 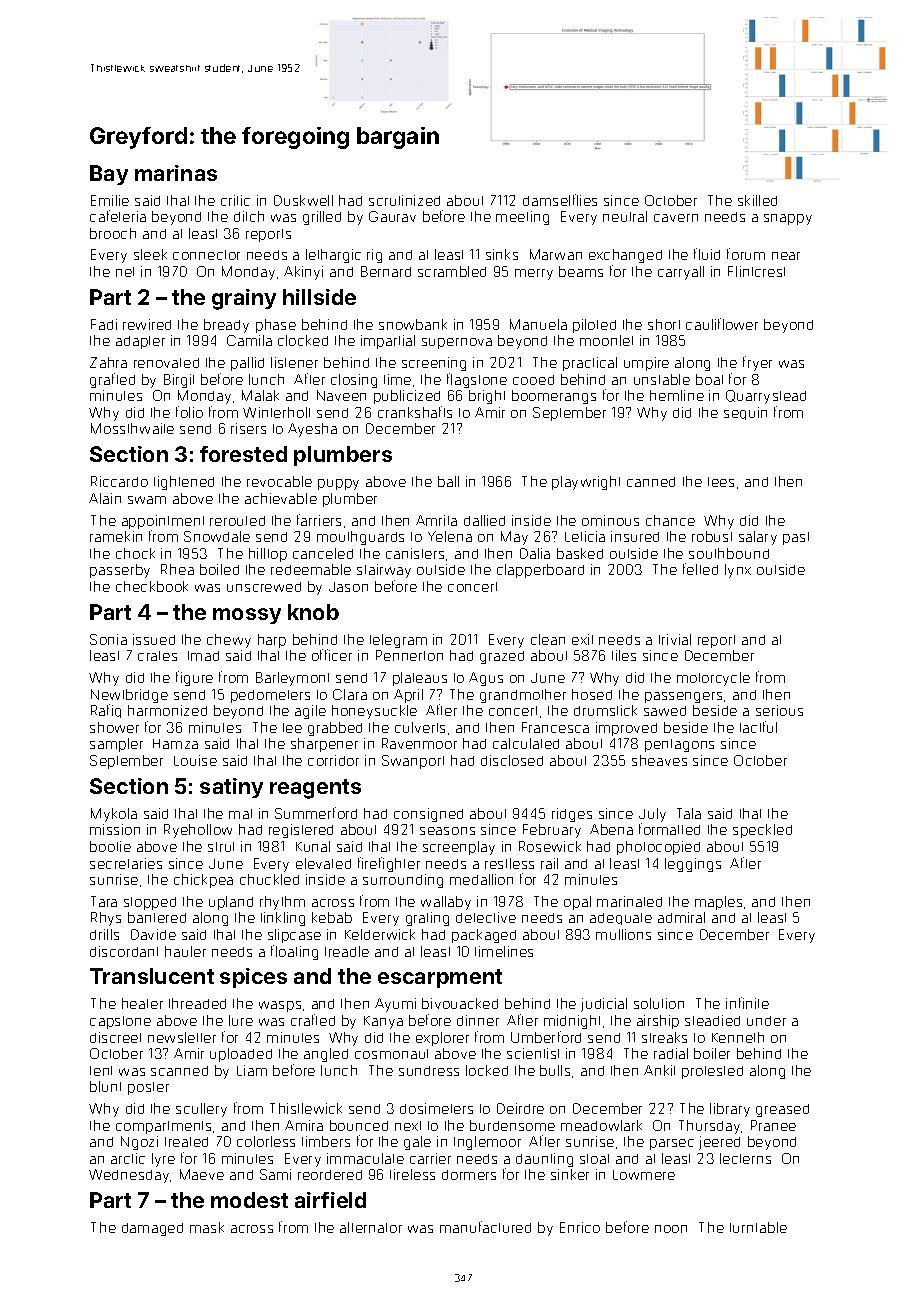 What do you see at coordinates (738, 571) in the image?
I see `lynx` at bounding box center [738, 571].
